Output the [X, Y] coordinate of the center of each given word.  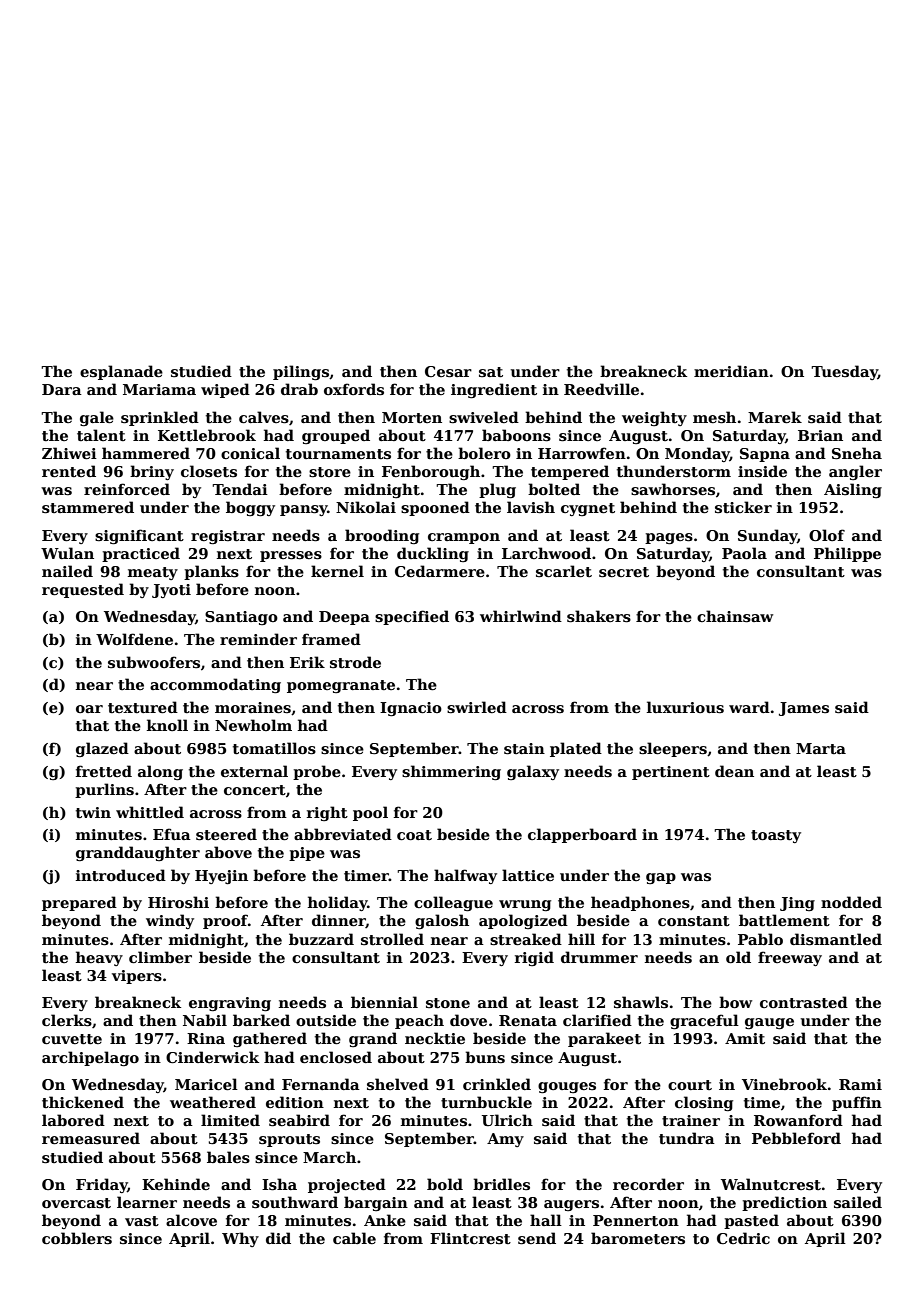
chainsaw [735, 616]
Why [240, 1239]
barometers [638, 1238]
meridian [731, 371]
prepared [79, 903]
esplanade [121, 372]
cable [354, 1238]
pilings [301, 372]
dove [468, 1020]
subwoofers [154, 662]
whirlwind [521, 616]
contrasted [804, 1002]
